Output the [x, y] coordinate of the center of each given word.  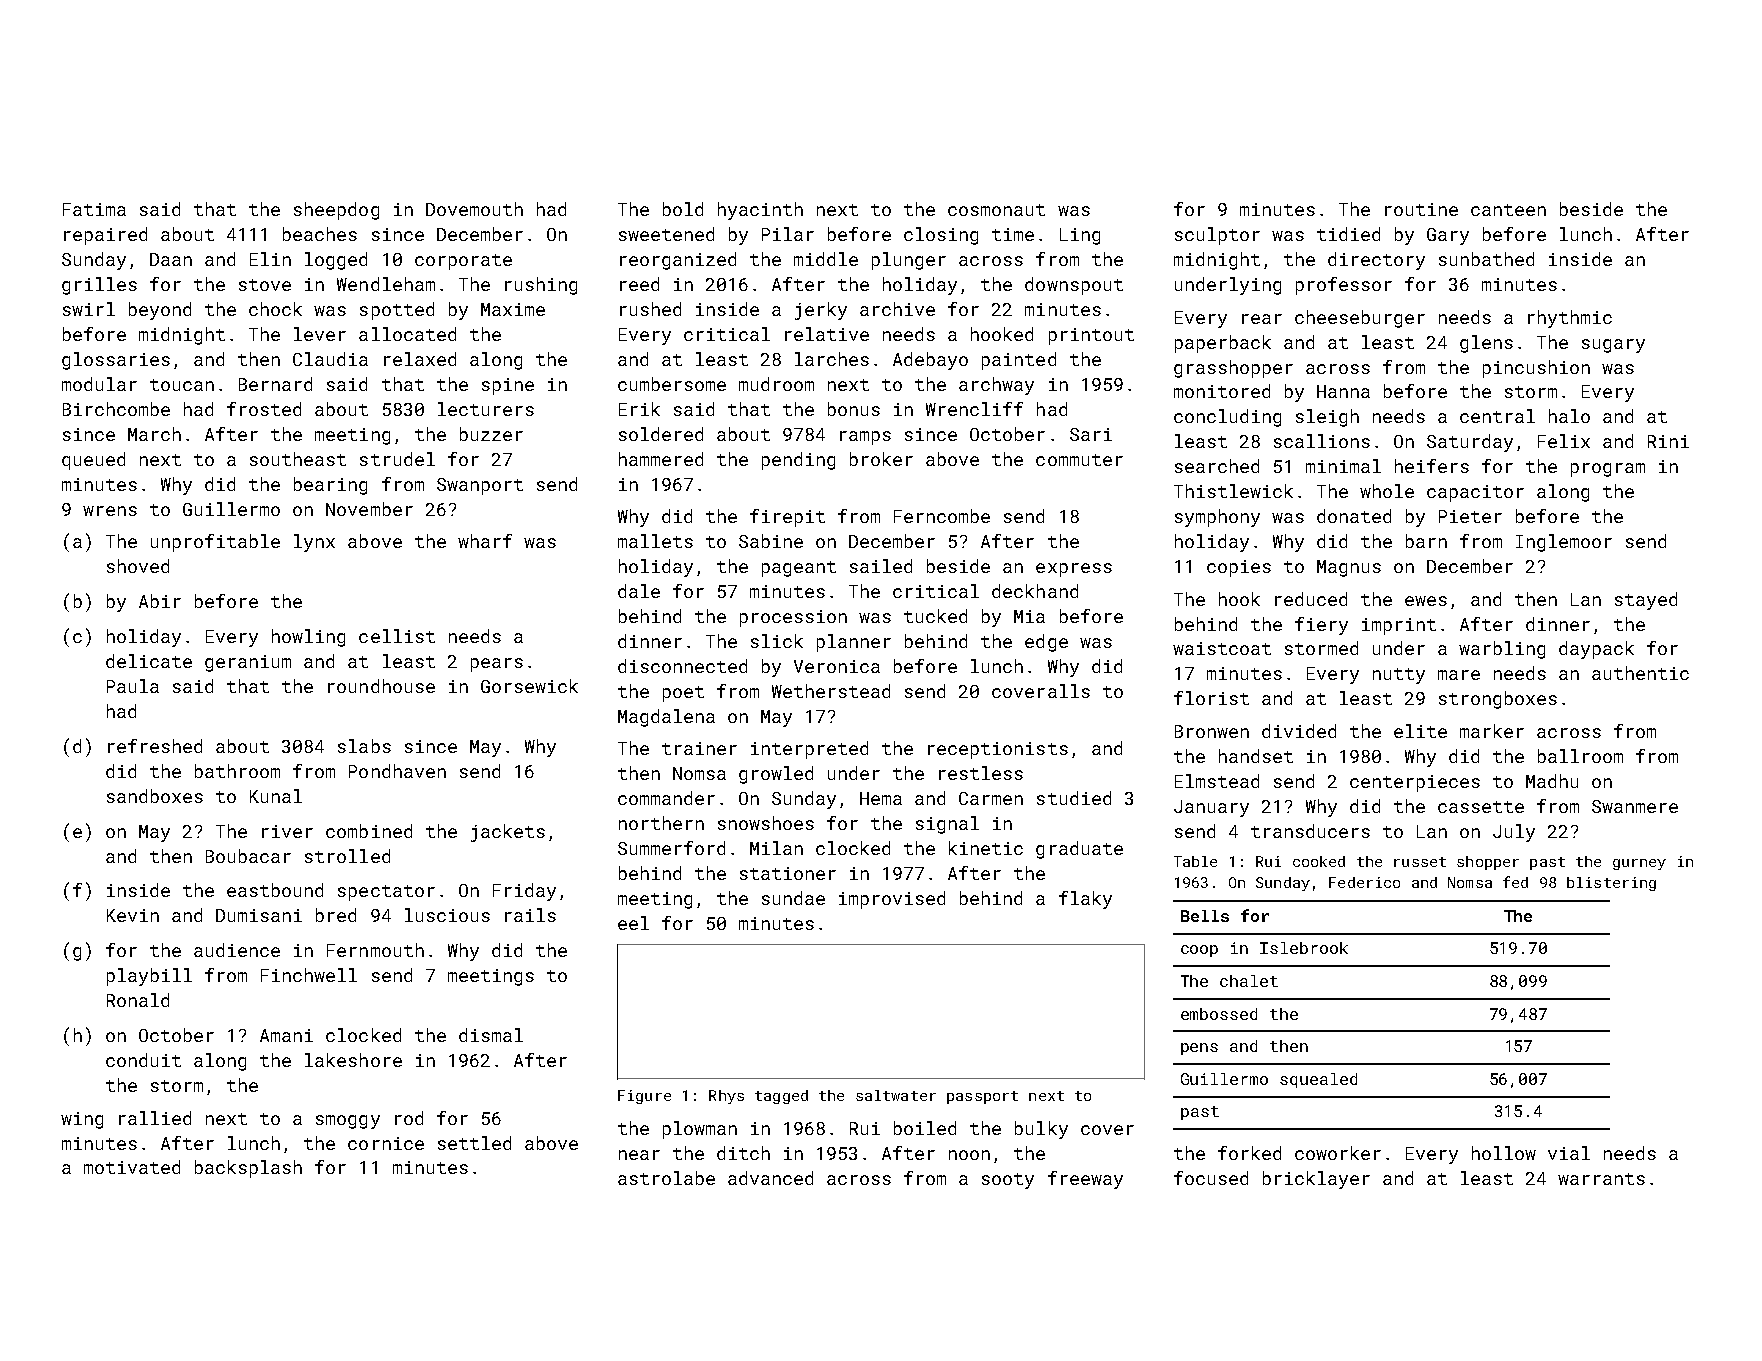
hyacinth [760, 211]
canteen [1508, 210]
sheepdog [336, 211]
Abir [160, 601]
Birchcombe [116, 409]
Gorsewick [529, 686]
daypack [1596, 650]
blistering [1611, 884]
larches [832, 359]
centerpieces [1415, 783]
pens [1199, 1049]
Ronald [138, 1000]
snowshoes [766, 823]
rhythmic [1570, 319]
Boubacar [248, 856]
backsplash [248, 1169]
